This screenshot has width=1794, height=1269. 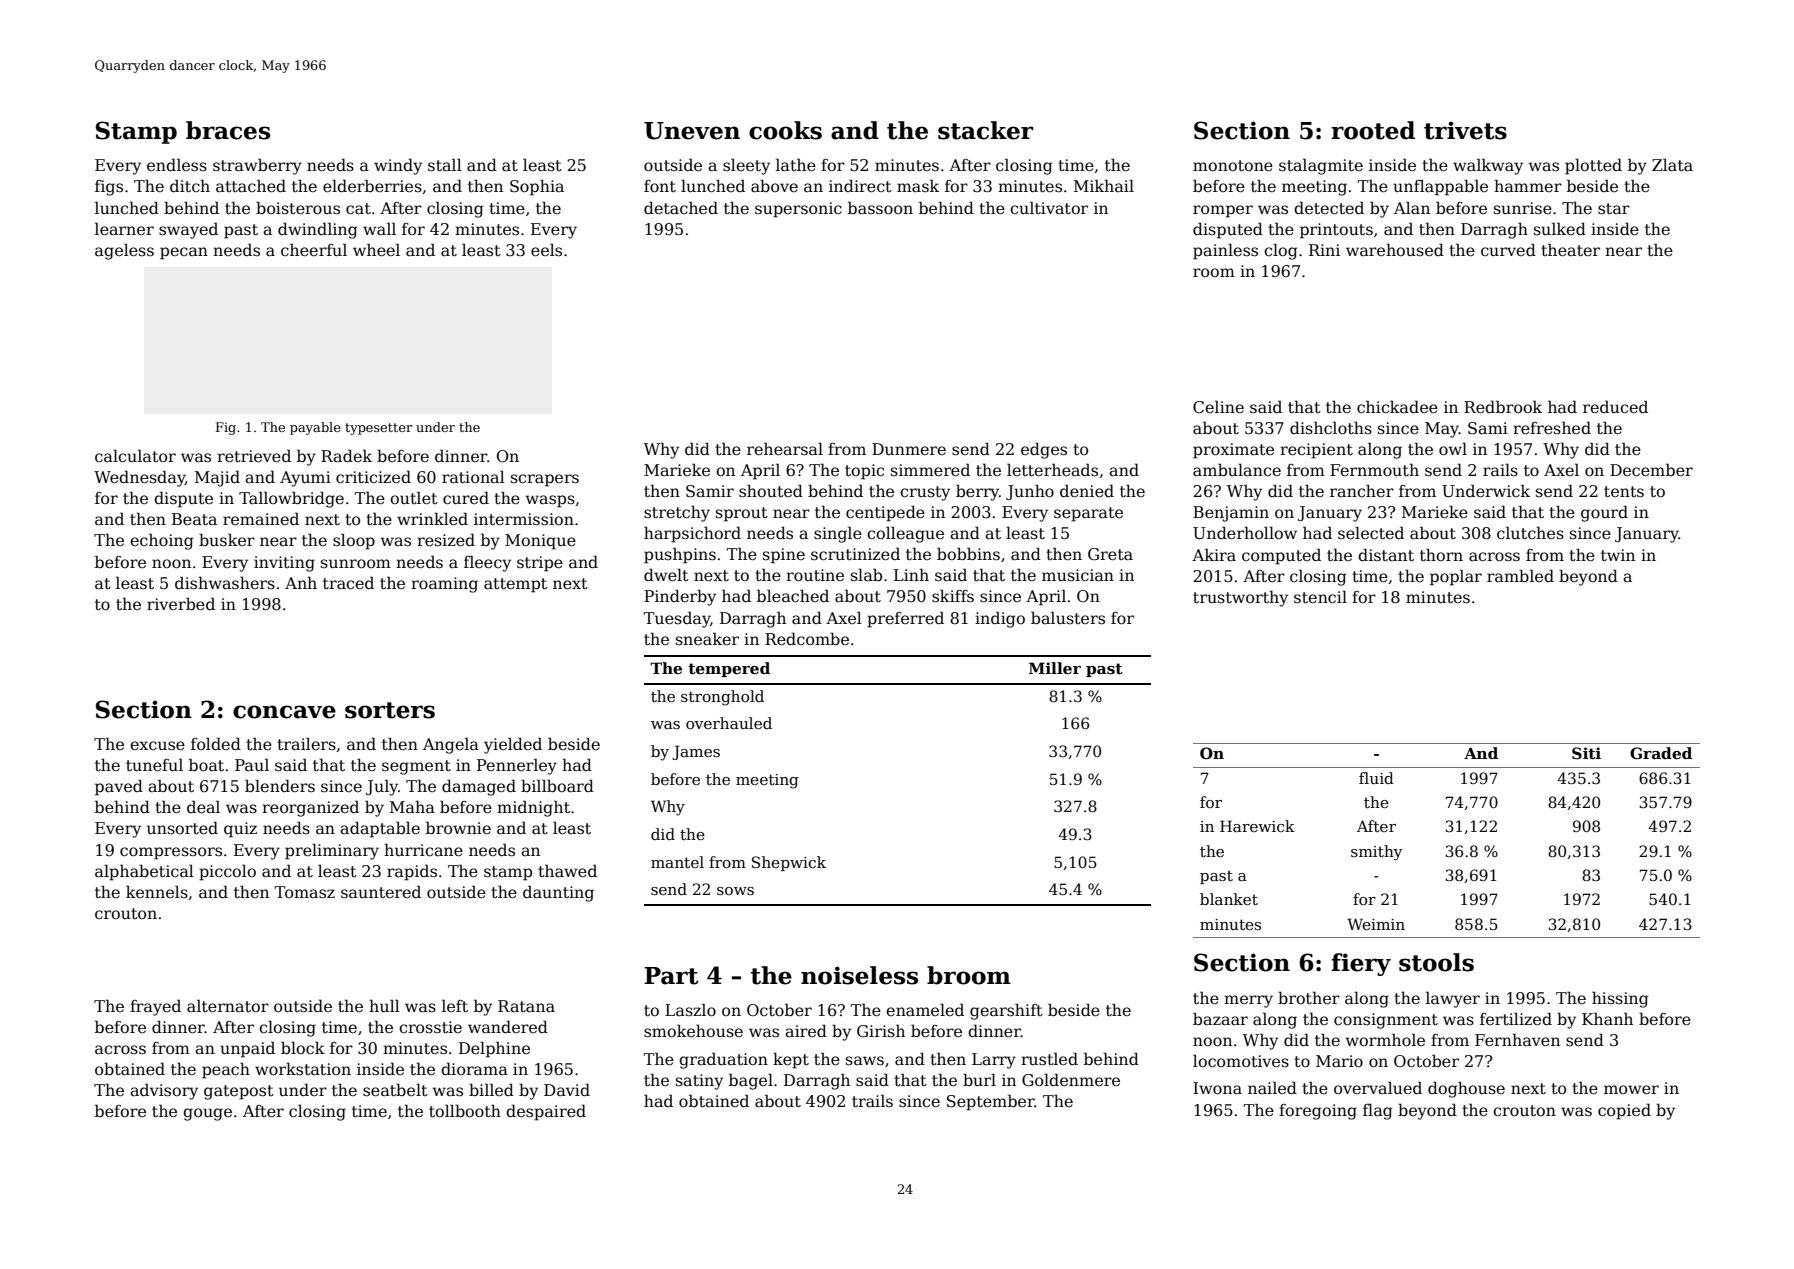 I want to click on trivets, so click(x=1465, y=130).
